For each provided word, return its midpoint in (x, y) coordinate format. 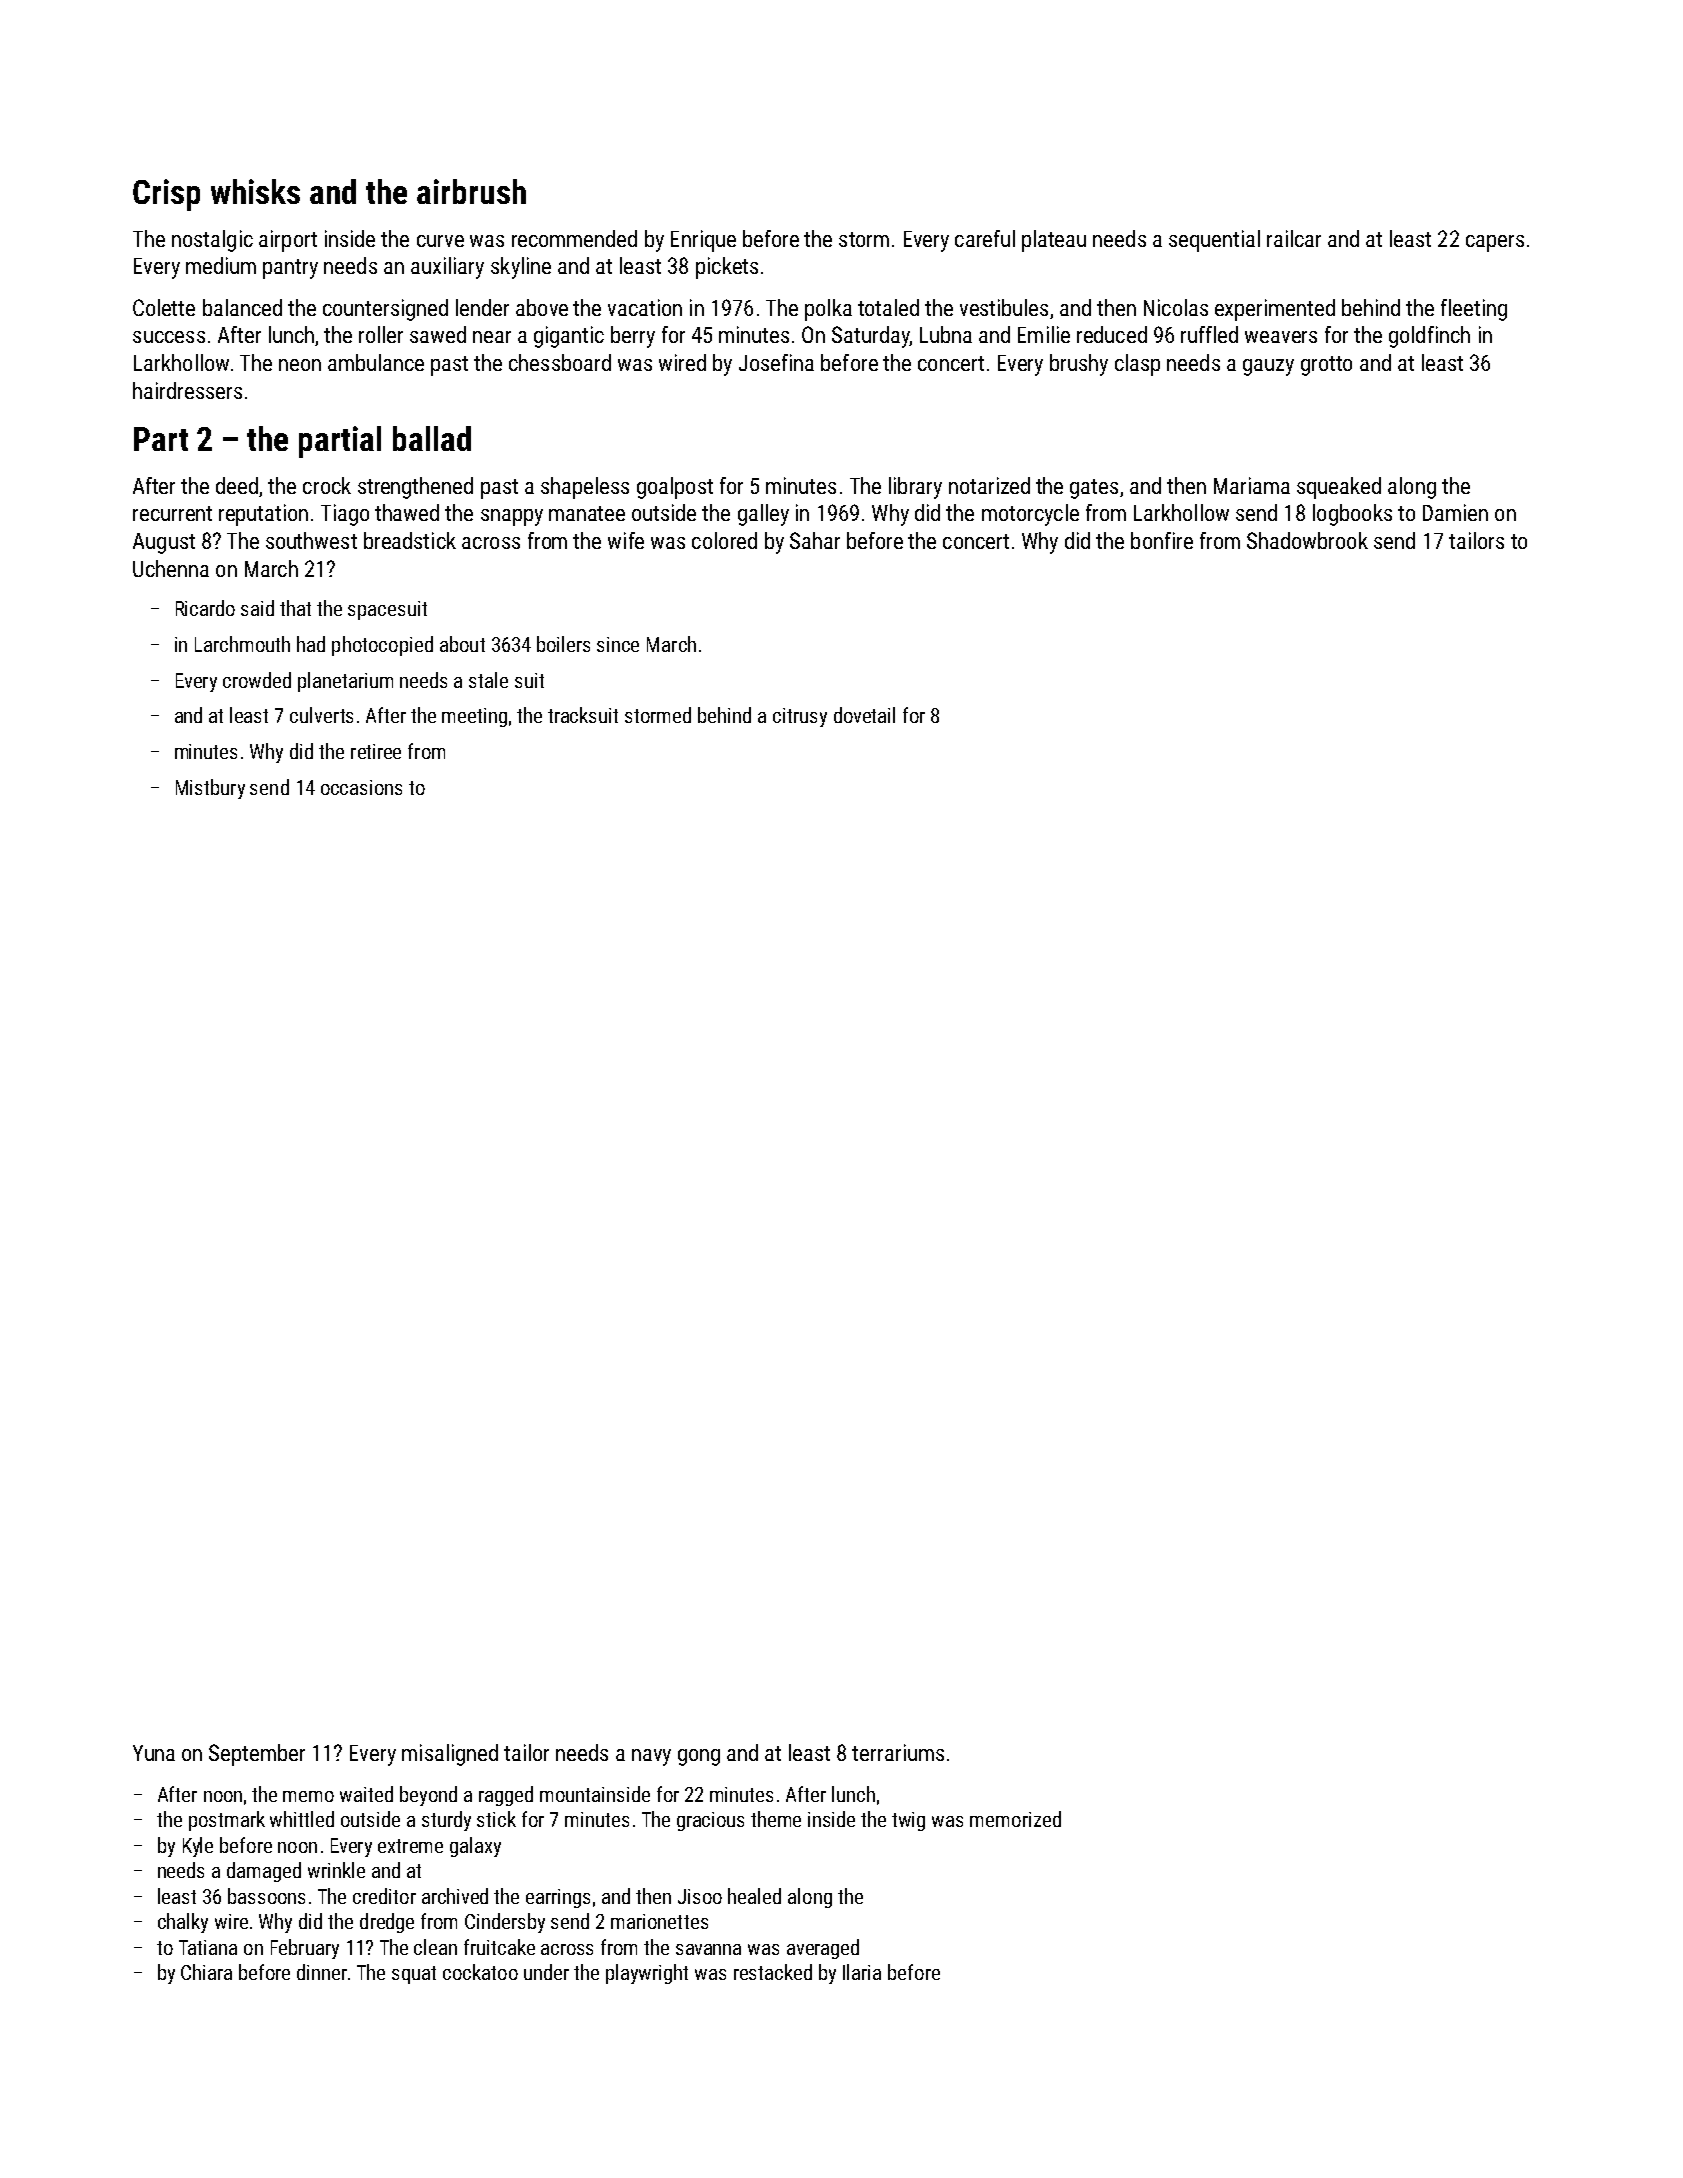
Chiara (206, 1972)
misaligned (450, 1755)
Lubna (946, 334)
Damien (1455, 512)
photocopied (382, 646)
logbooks (1352, 515)
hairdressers (187, 390)
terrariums (898, 1752)
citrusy (800, 717)
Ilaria (862, 1972)
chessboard (560, 362)
